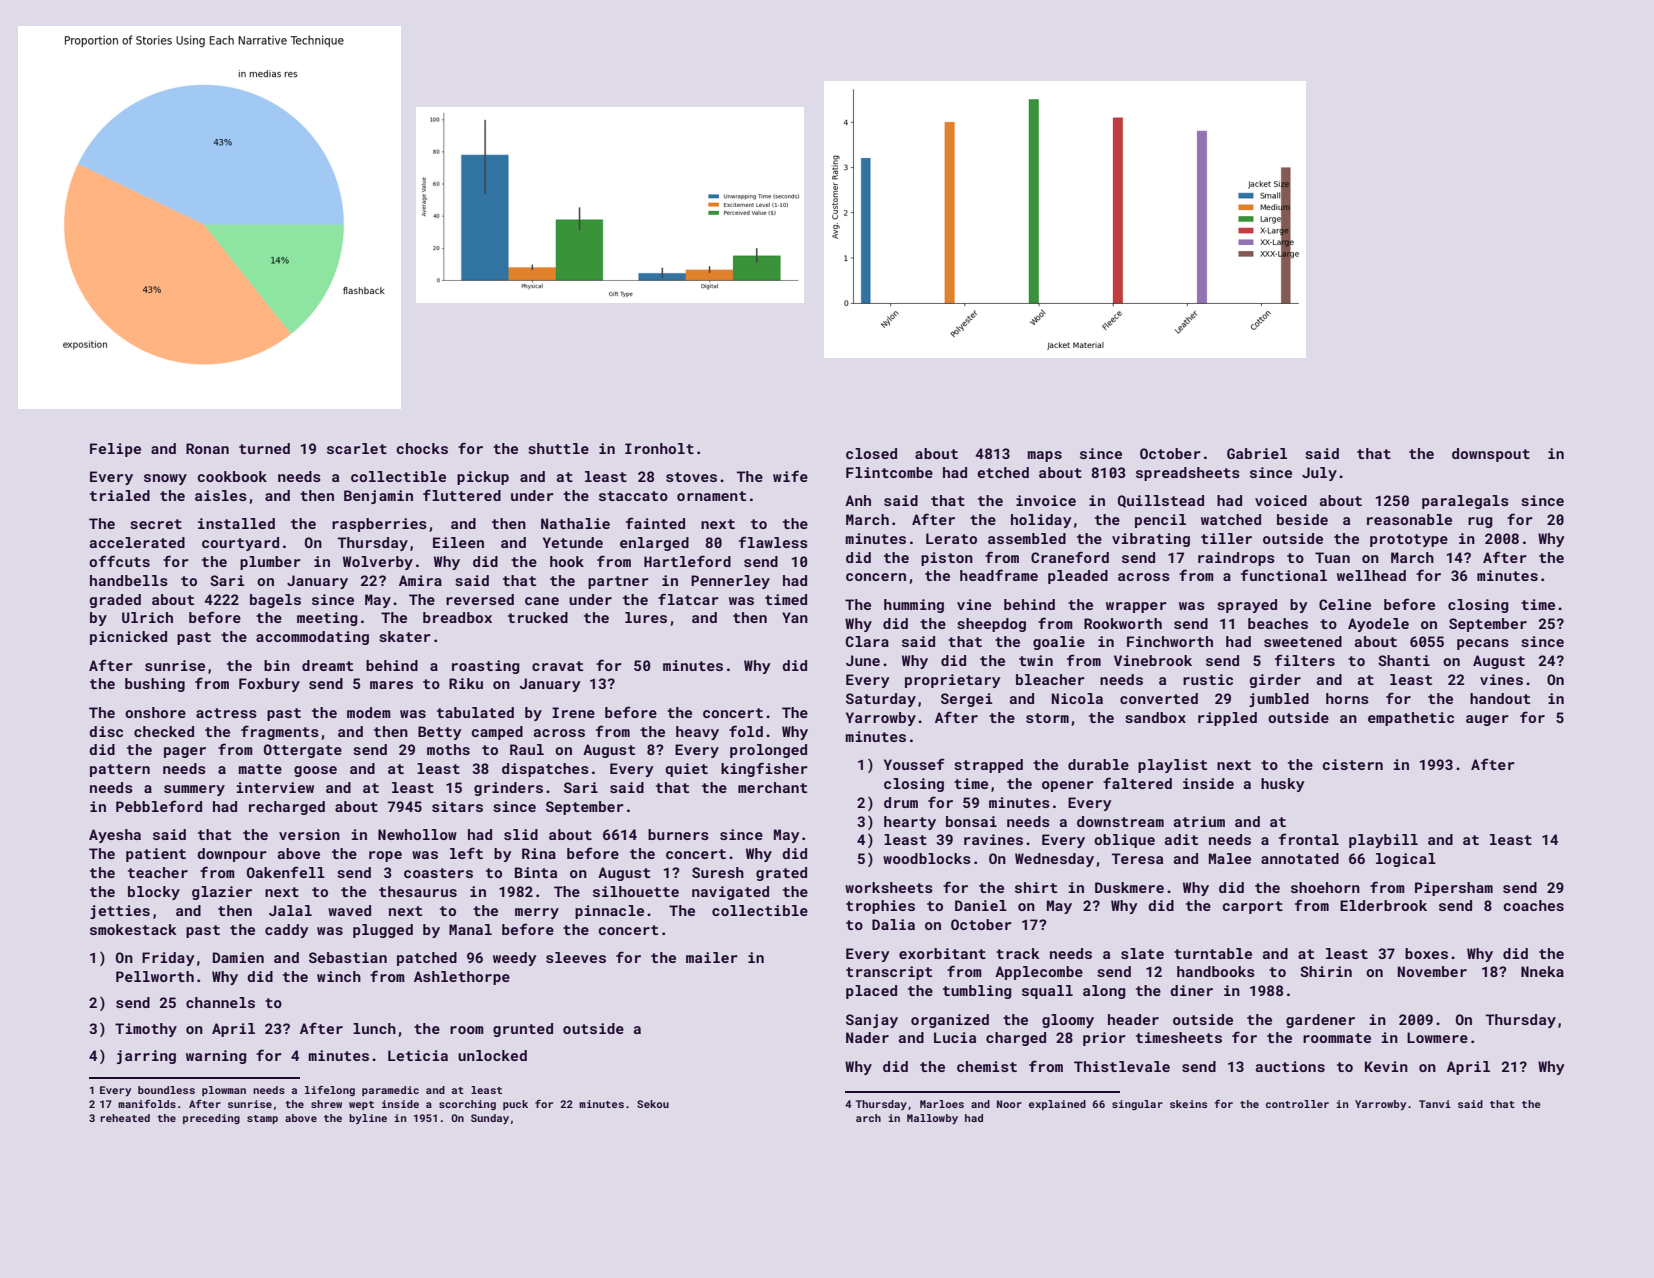 This screenshot has height=1278, width=1654. Describe the element at coordinates (508, 789) in the screenshot. I see `grinders` at that location.
